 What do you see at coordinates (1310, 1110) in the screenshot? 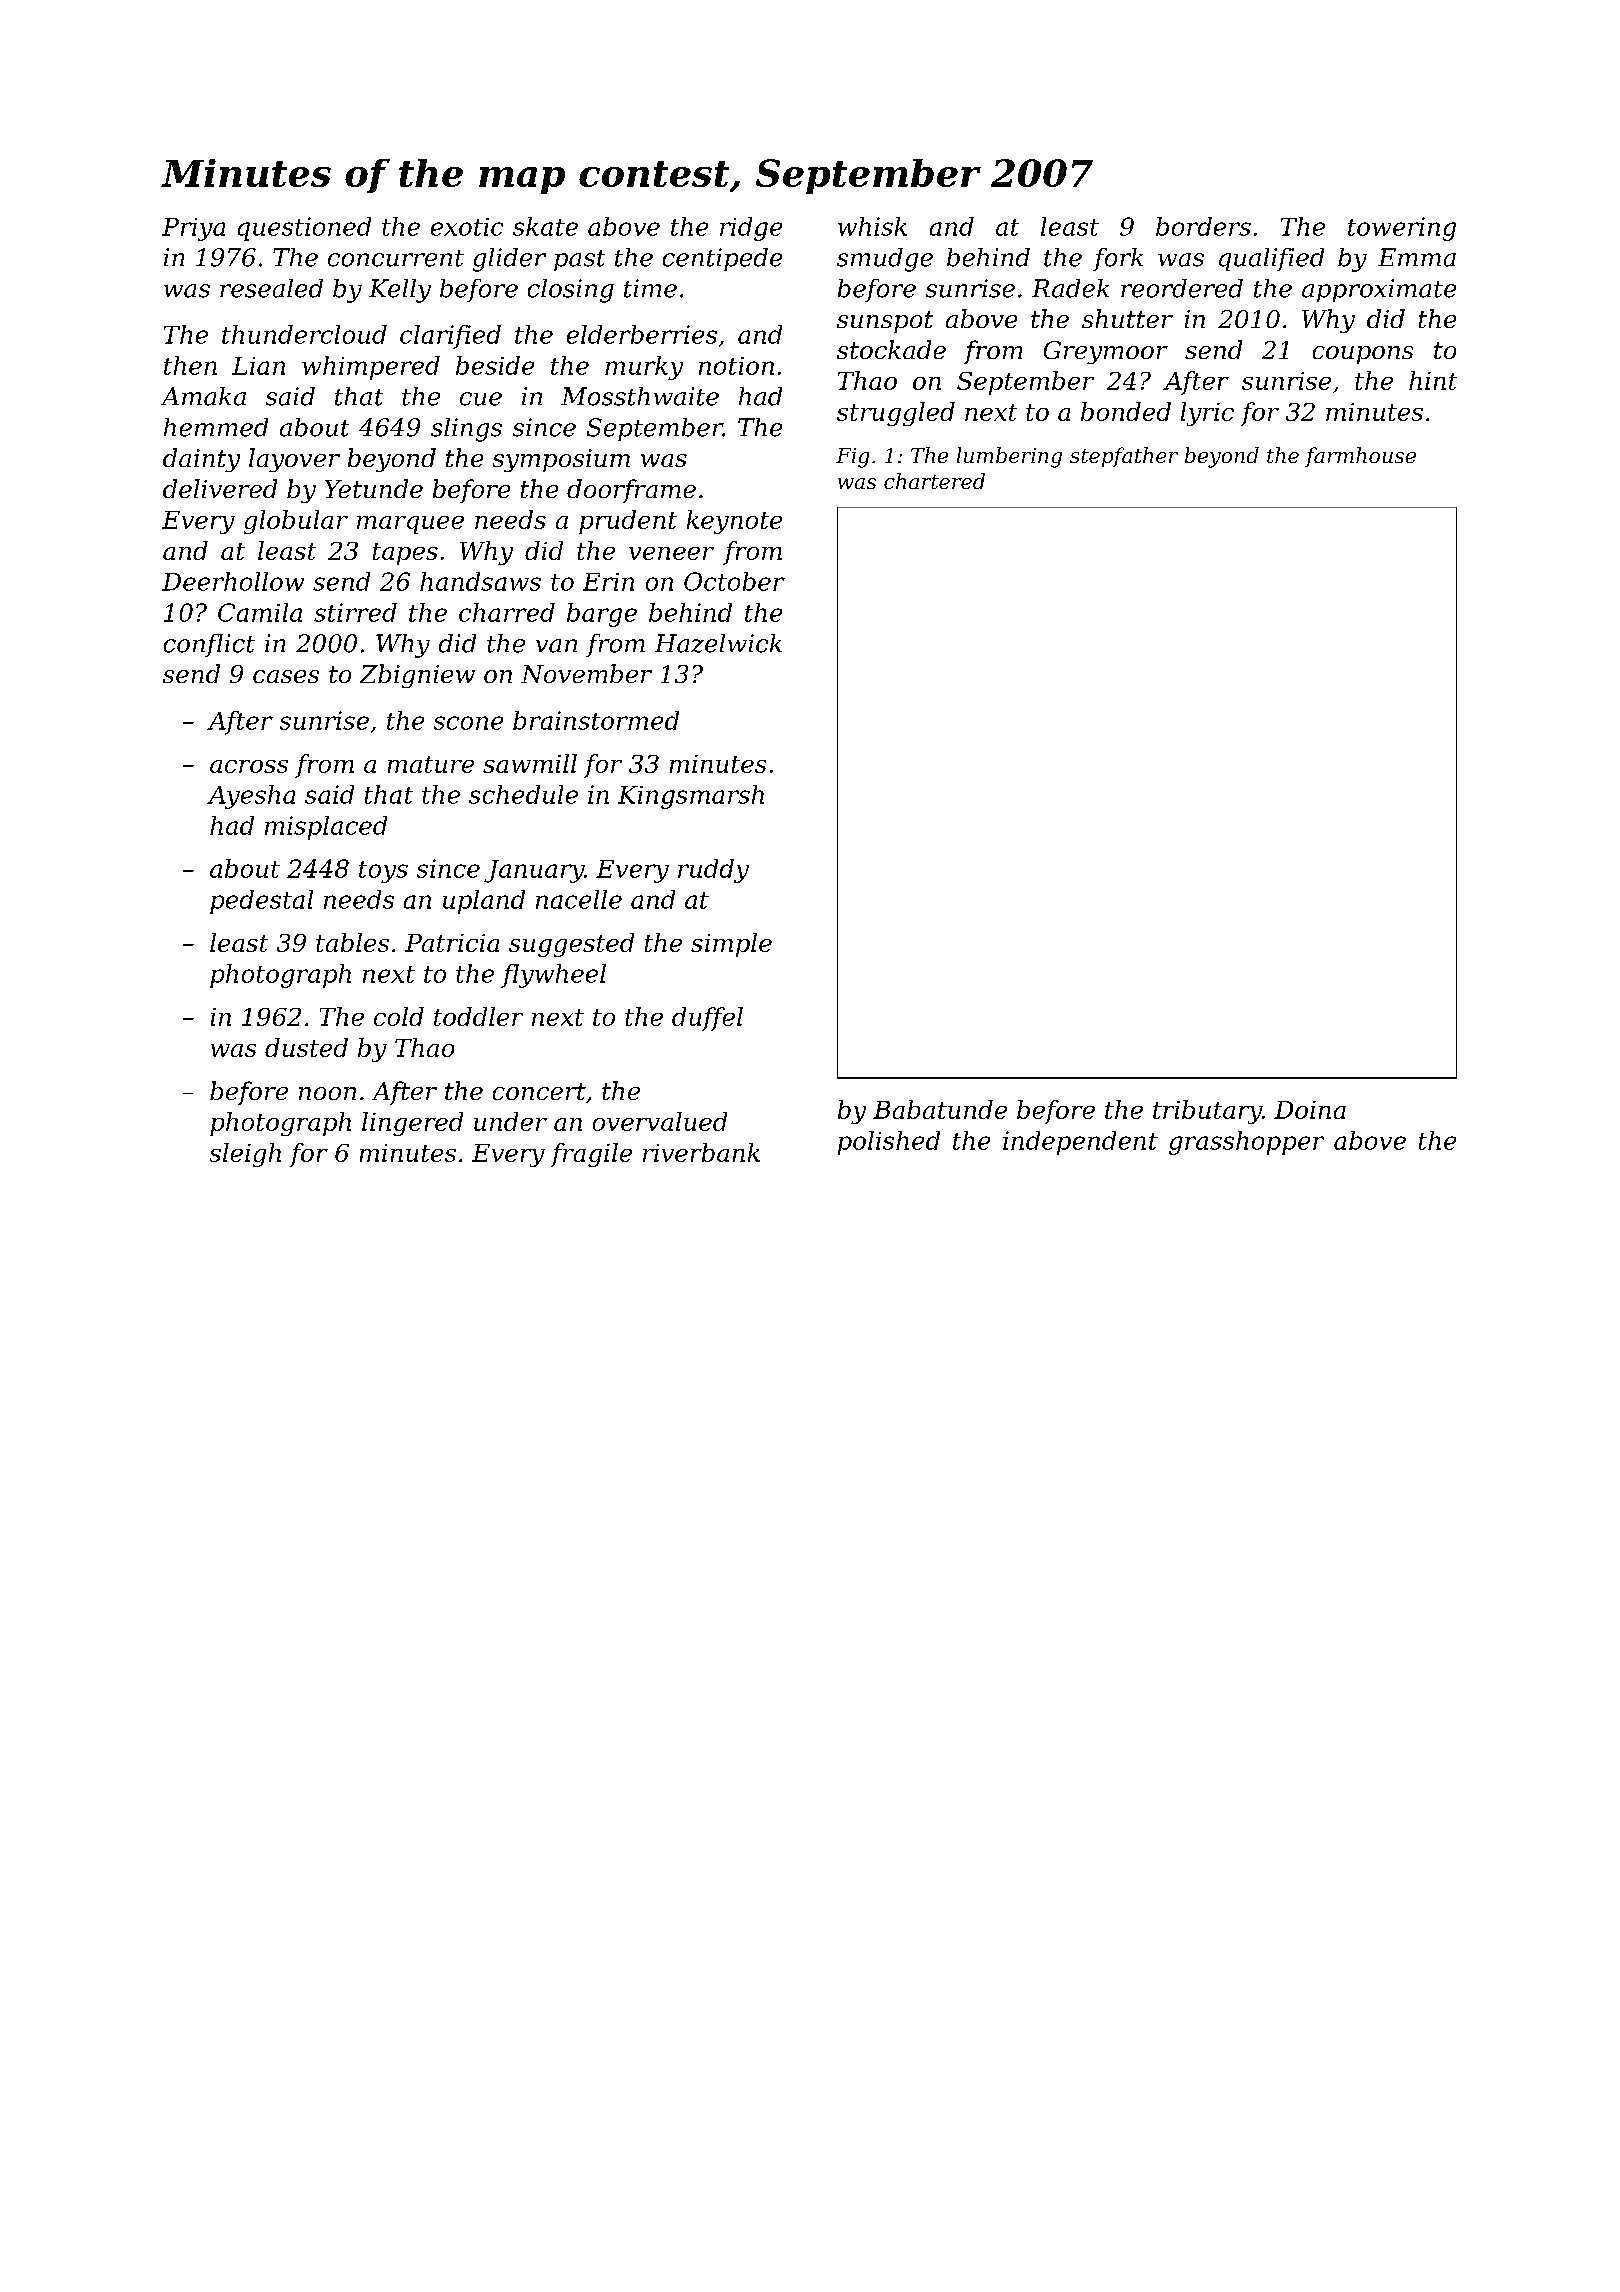
I see `Doina` at bounding box center [1310, 1110].
